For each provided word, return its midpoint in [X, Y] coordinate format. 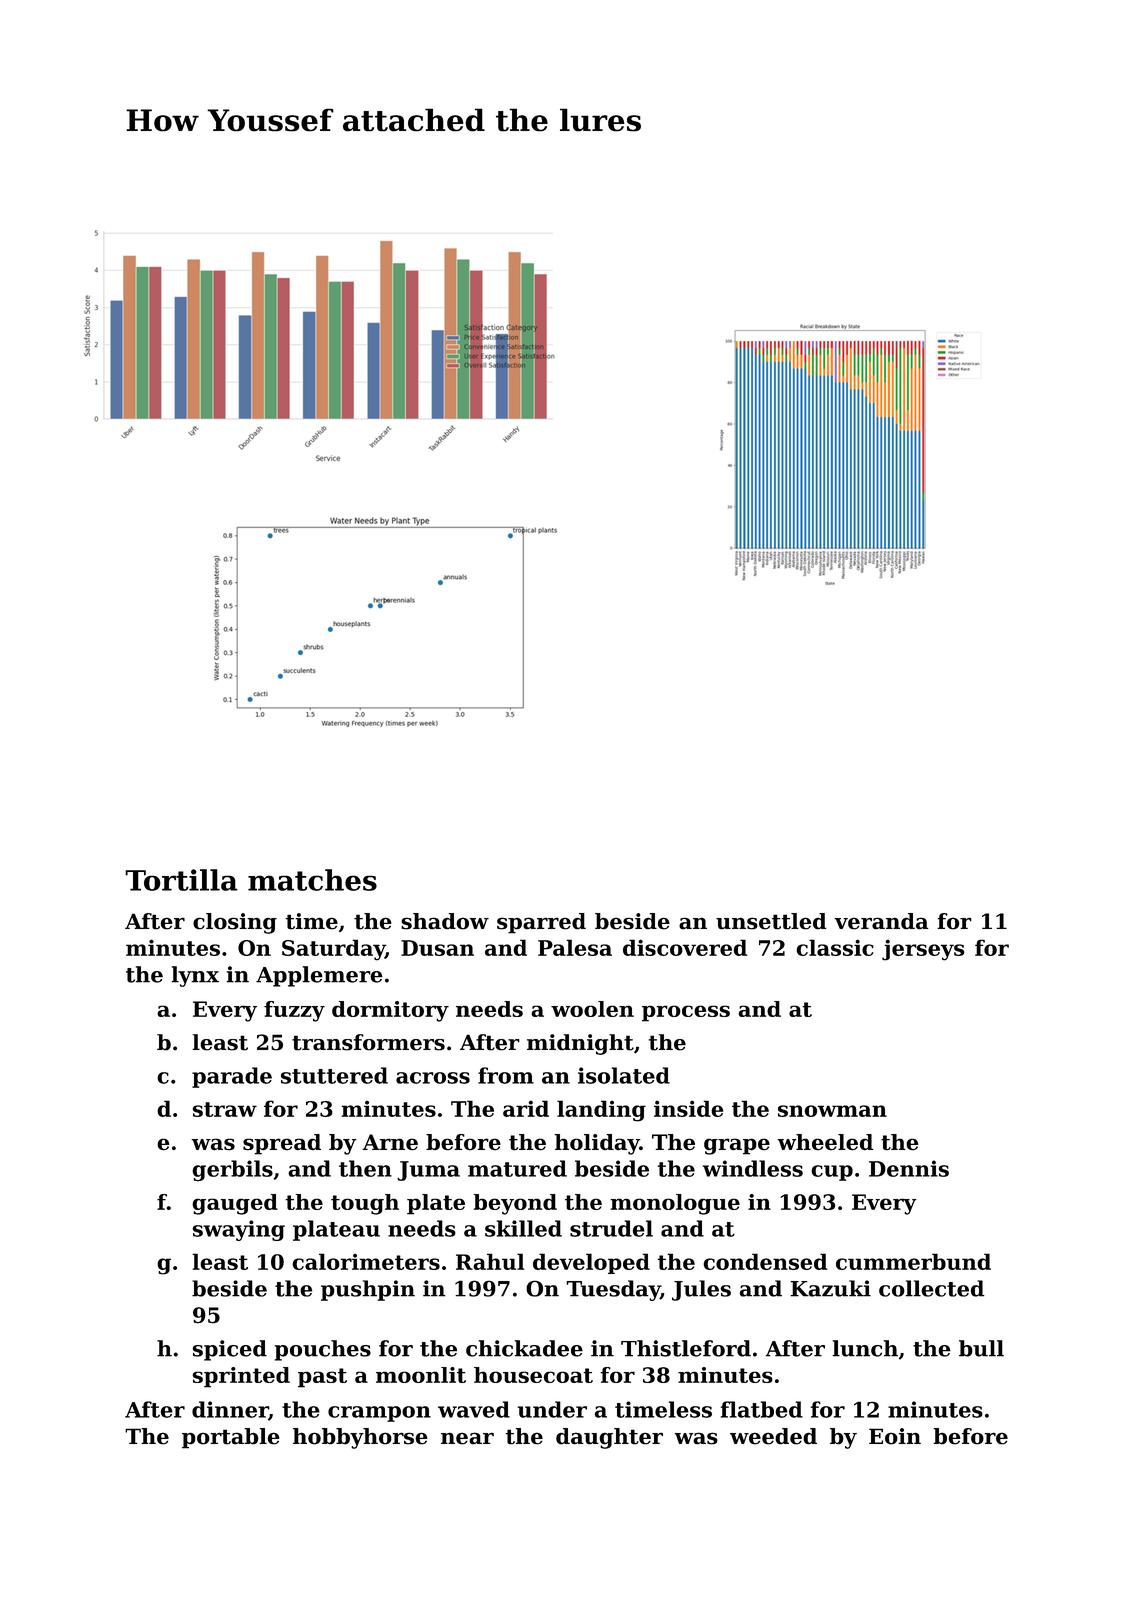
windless [753, 1168]
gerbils [232, 1171]
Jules [701, 1290]
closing [235, 923]
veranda [881, 921]
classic [835, 947]
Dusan [437, 948]
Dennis [909, 1168]
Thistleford [686, 1348]
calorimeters [366, 1261]
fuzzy [294, 1011]
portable [231, 1438]
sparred [541, 923]
